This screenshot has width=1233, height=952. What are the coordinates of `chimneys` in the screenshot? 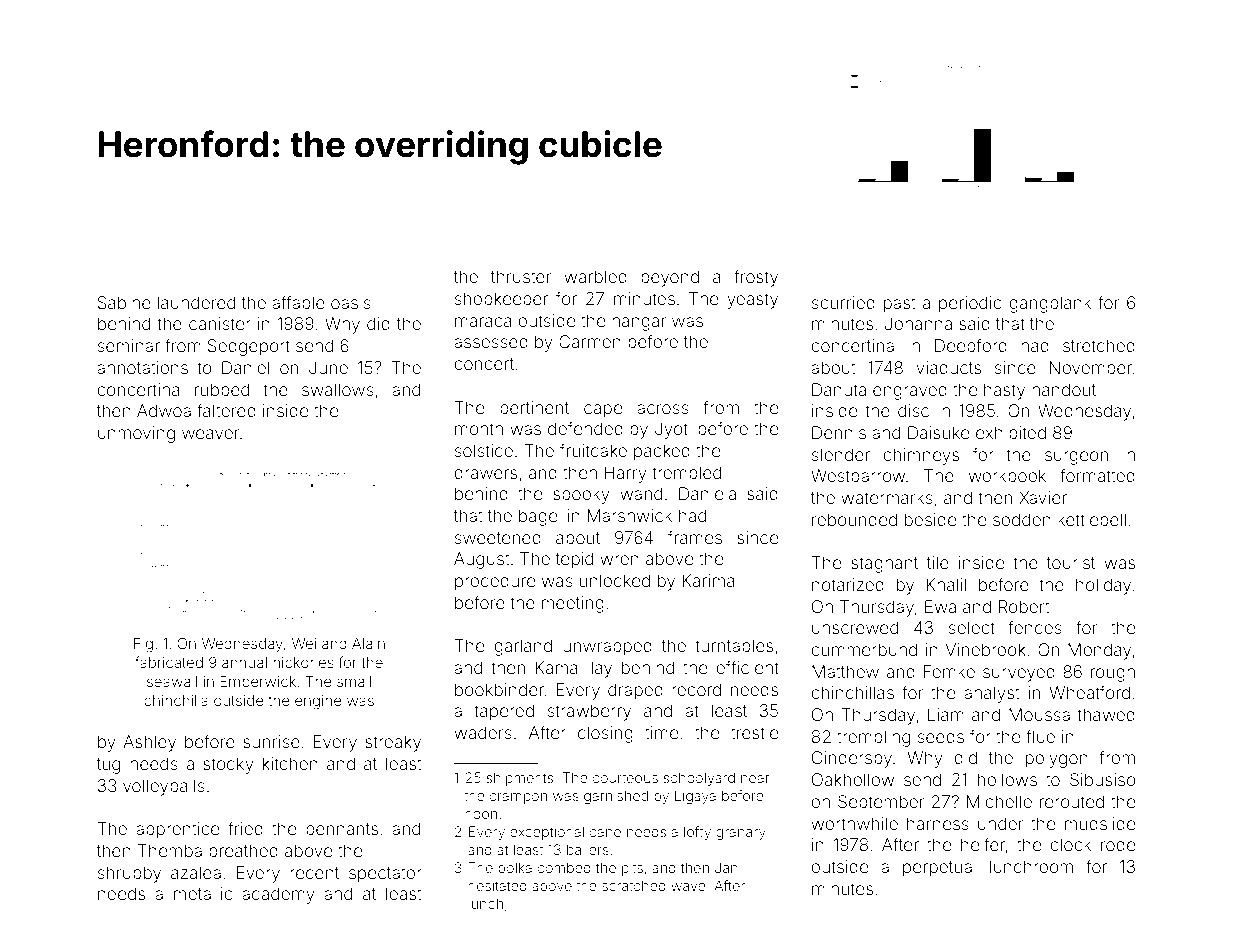 It's located at (921, 456).
